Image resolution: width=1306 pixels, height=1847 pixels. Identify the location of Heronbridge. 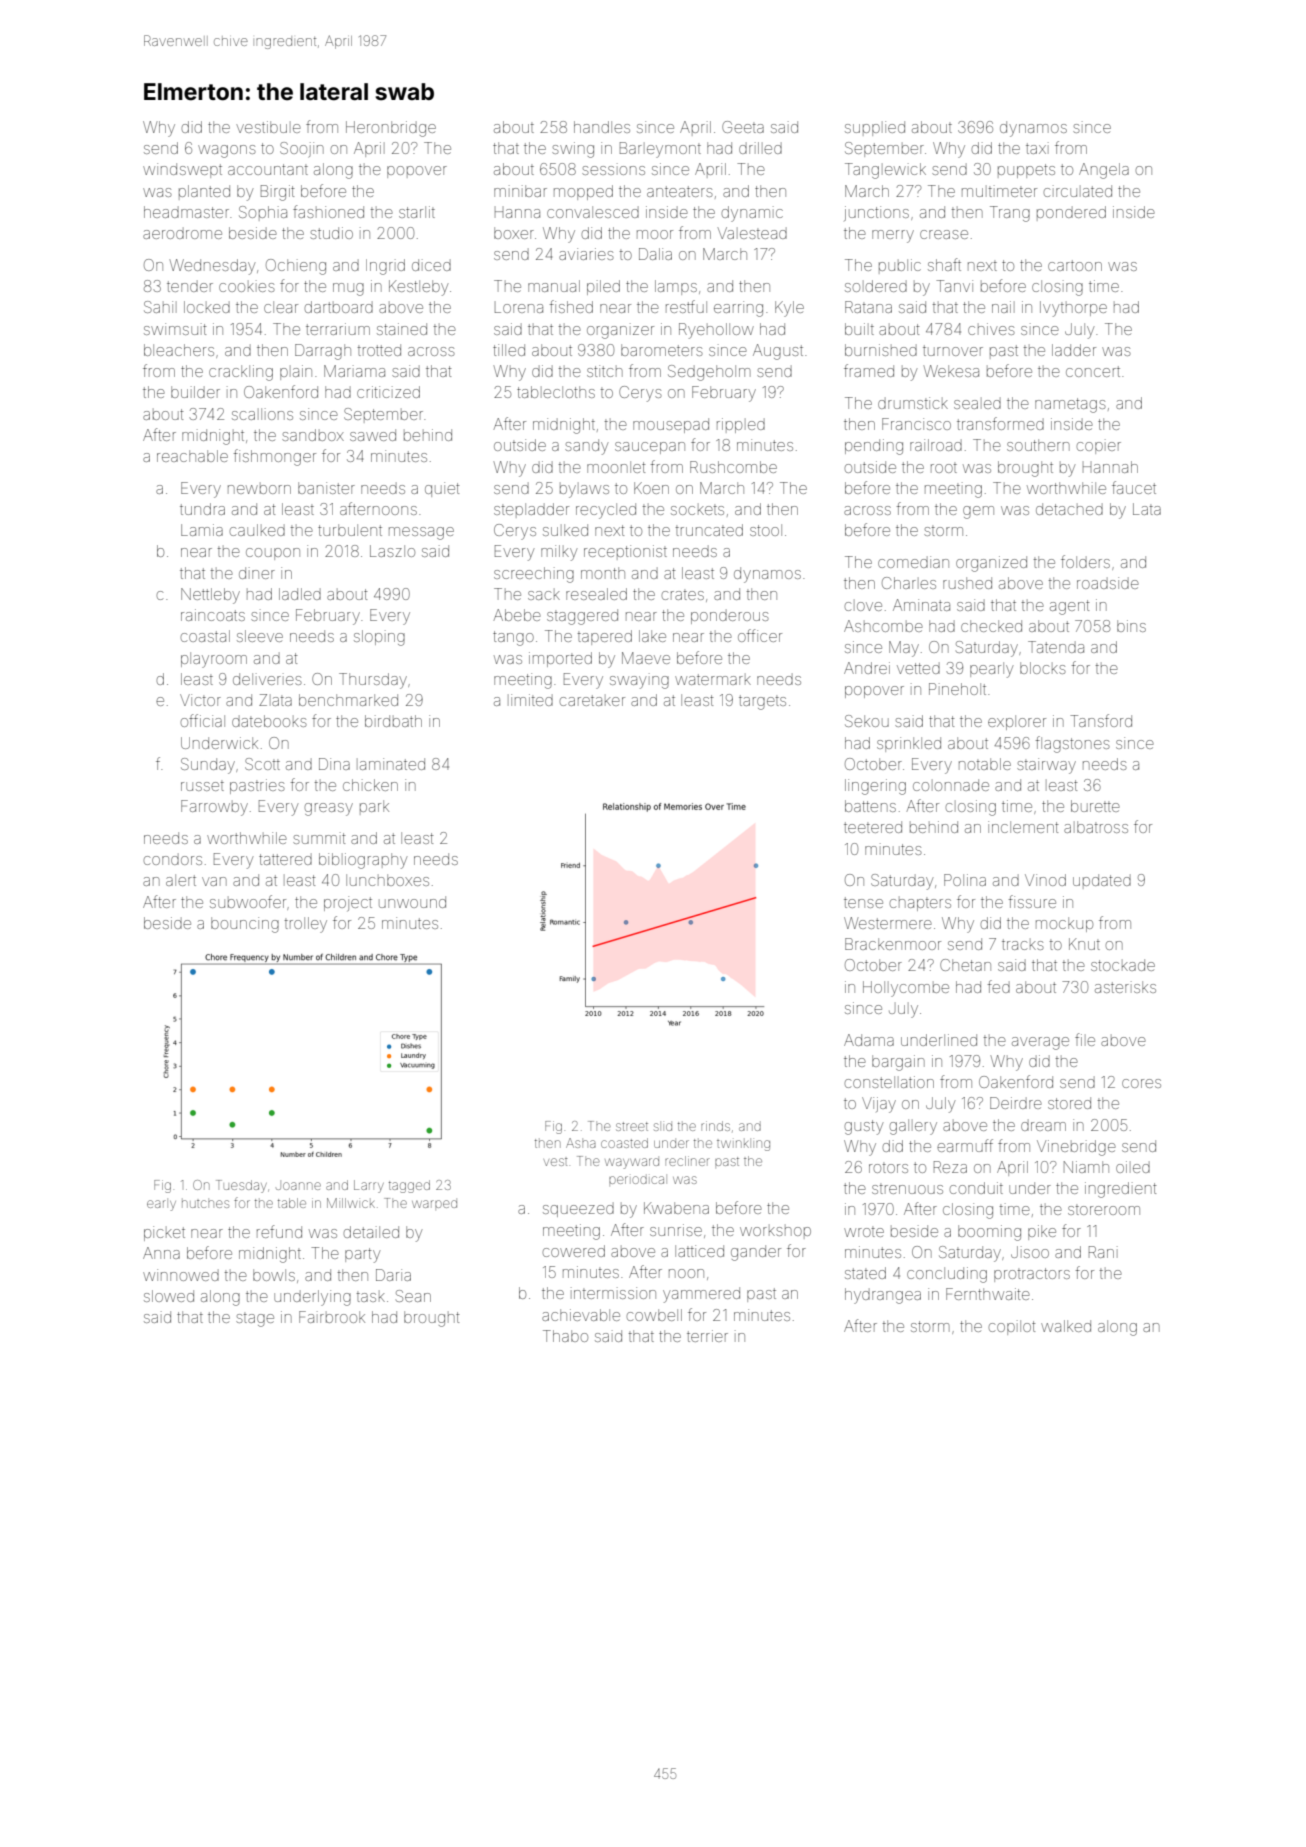
(391, 129).
